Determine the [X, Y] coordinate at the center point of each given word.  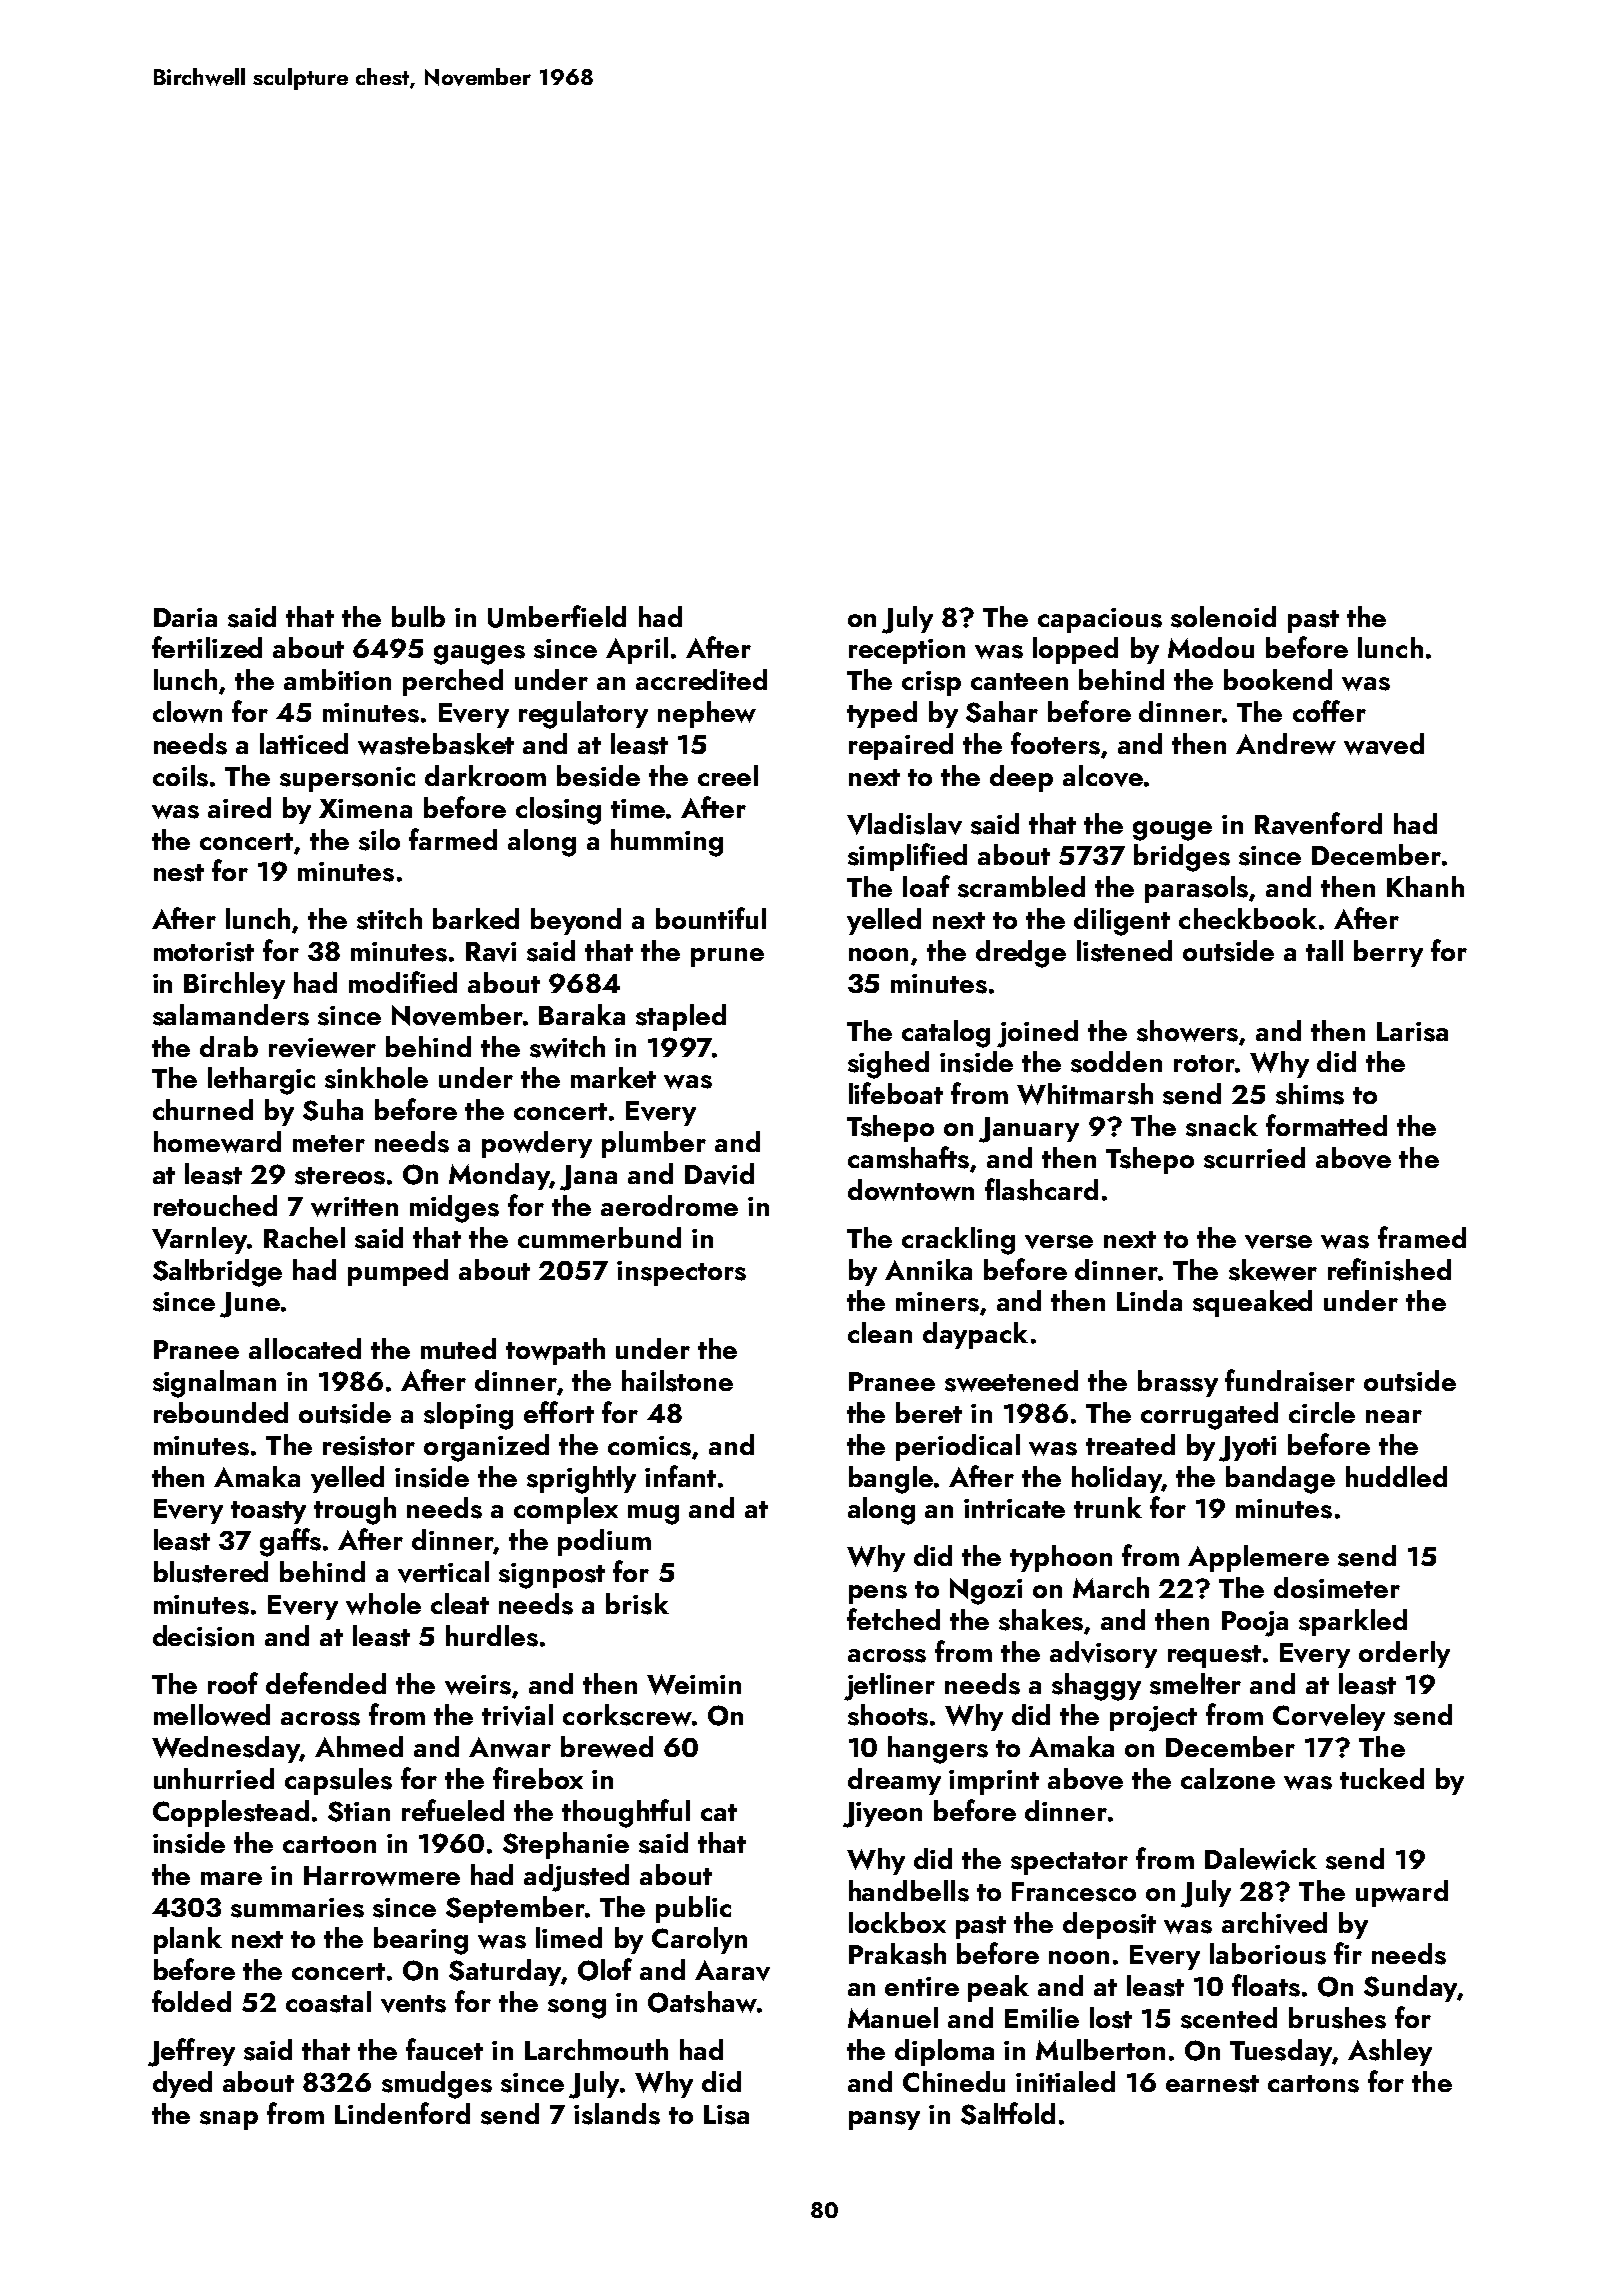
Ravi [491, 952]
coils [180, 776]
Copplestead [231, 1813]
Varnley [199, 1240]
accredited [701, 679]
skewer [1273, 1270]
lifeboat [896, 1093]
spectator [1069, 1863]
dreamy [894, 1781]
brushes [1337, 2018]
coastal [328, 2002]
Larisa [1412, 1032]
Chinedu [954, 2081]
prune [727, 957]
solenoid [1223, 617]
